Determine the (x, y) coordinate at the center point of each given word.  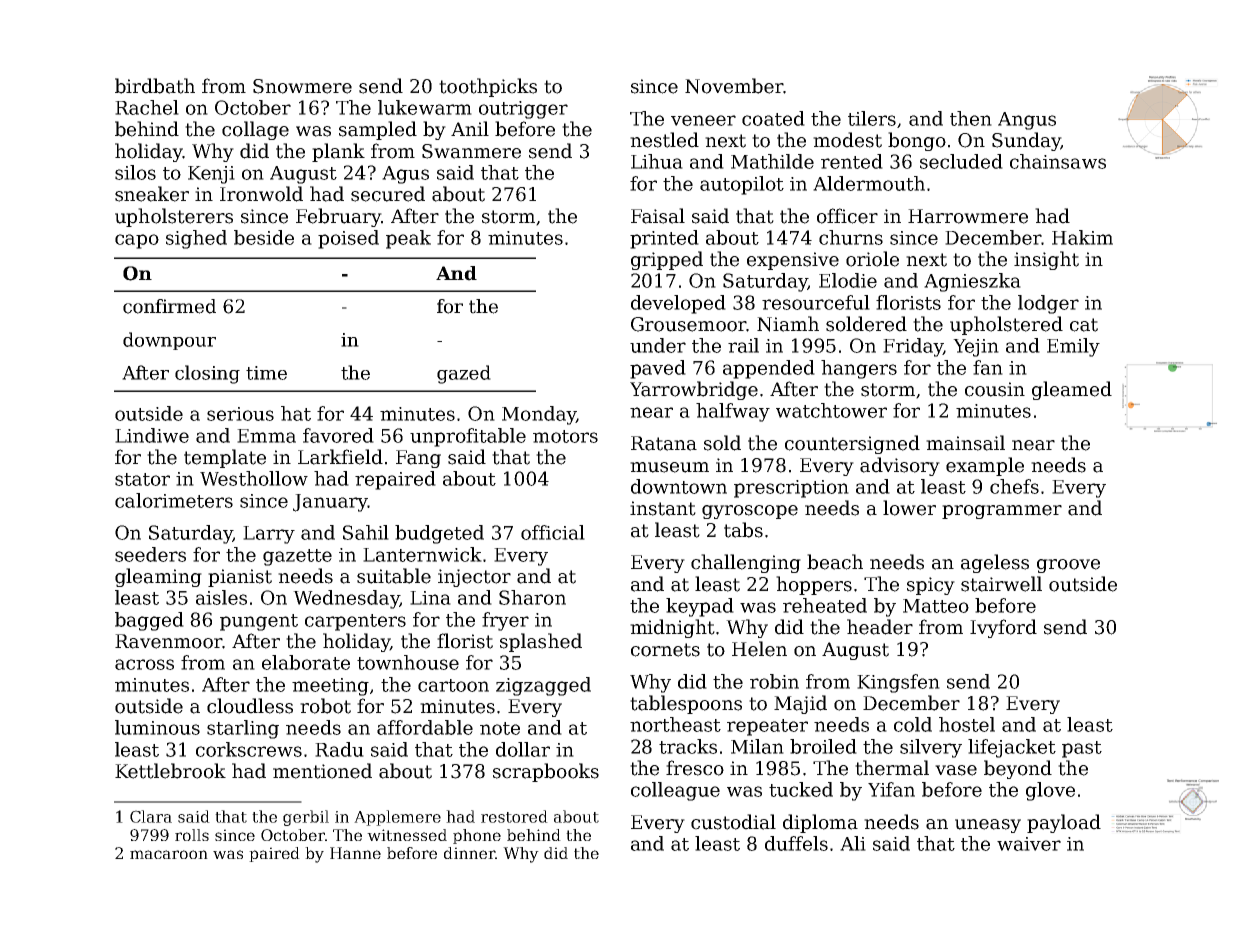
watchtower (831, 410)
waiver (1029, 844)
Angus (1027, 121)
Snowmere (302, 86)
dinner (469, 853)
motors (565, 436)
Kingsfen (898, 683)
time (266, 373)
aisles (221, 597)
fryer (505, 621)
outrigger (523, 110)
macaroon (169, 854)
